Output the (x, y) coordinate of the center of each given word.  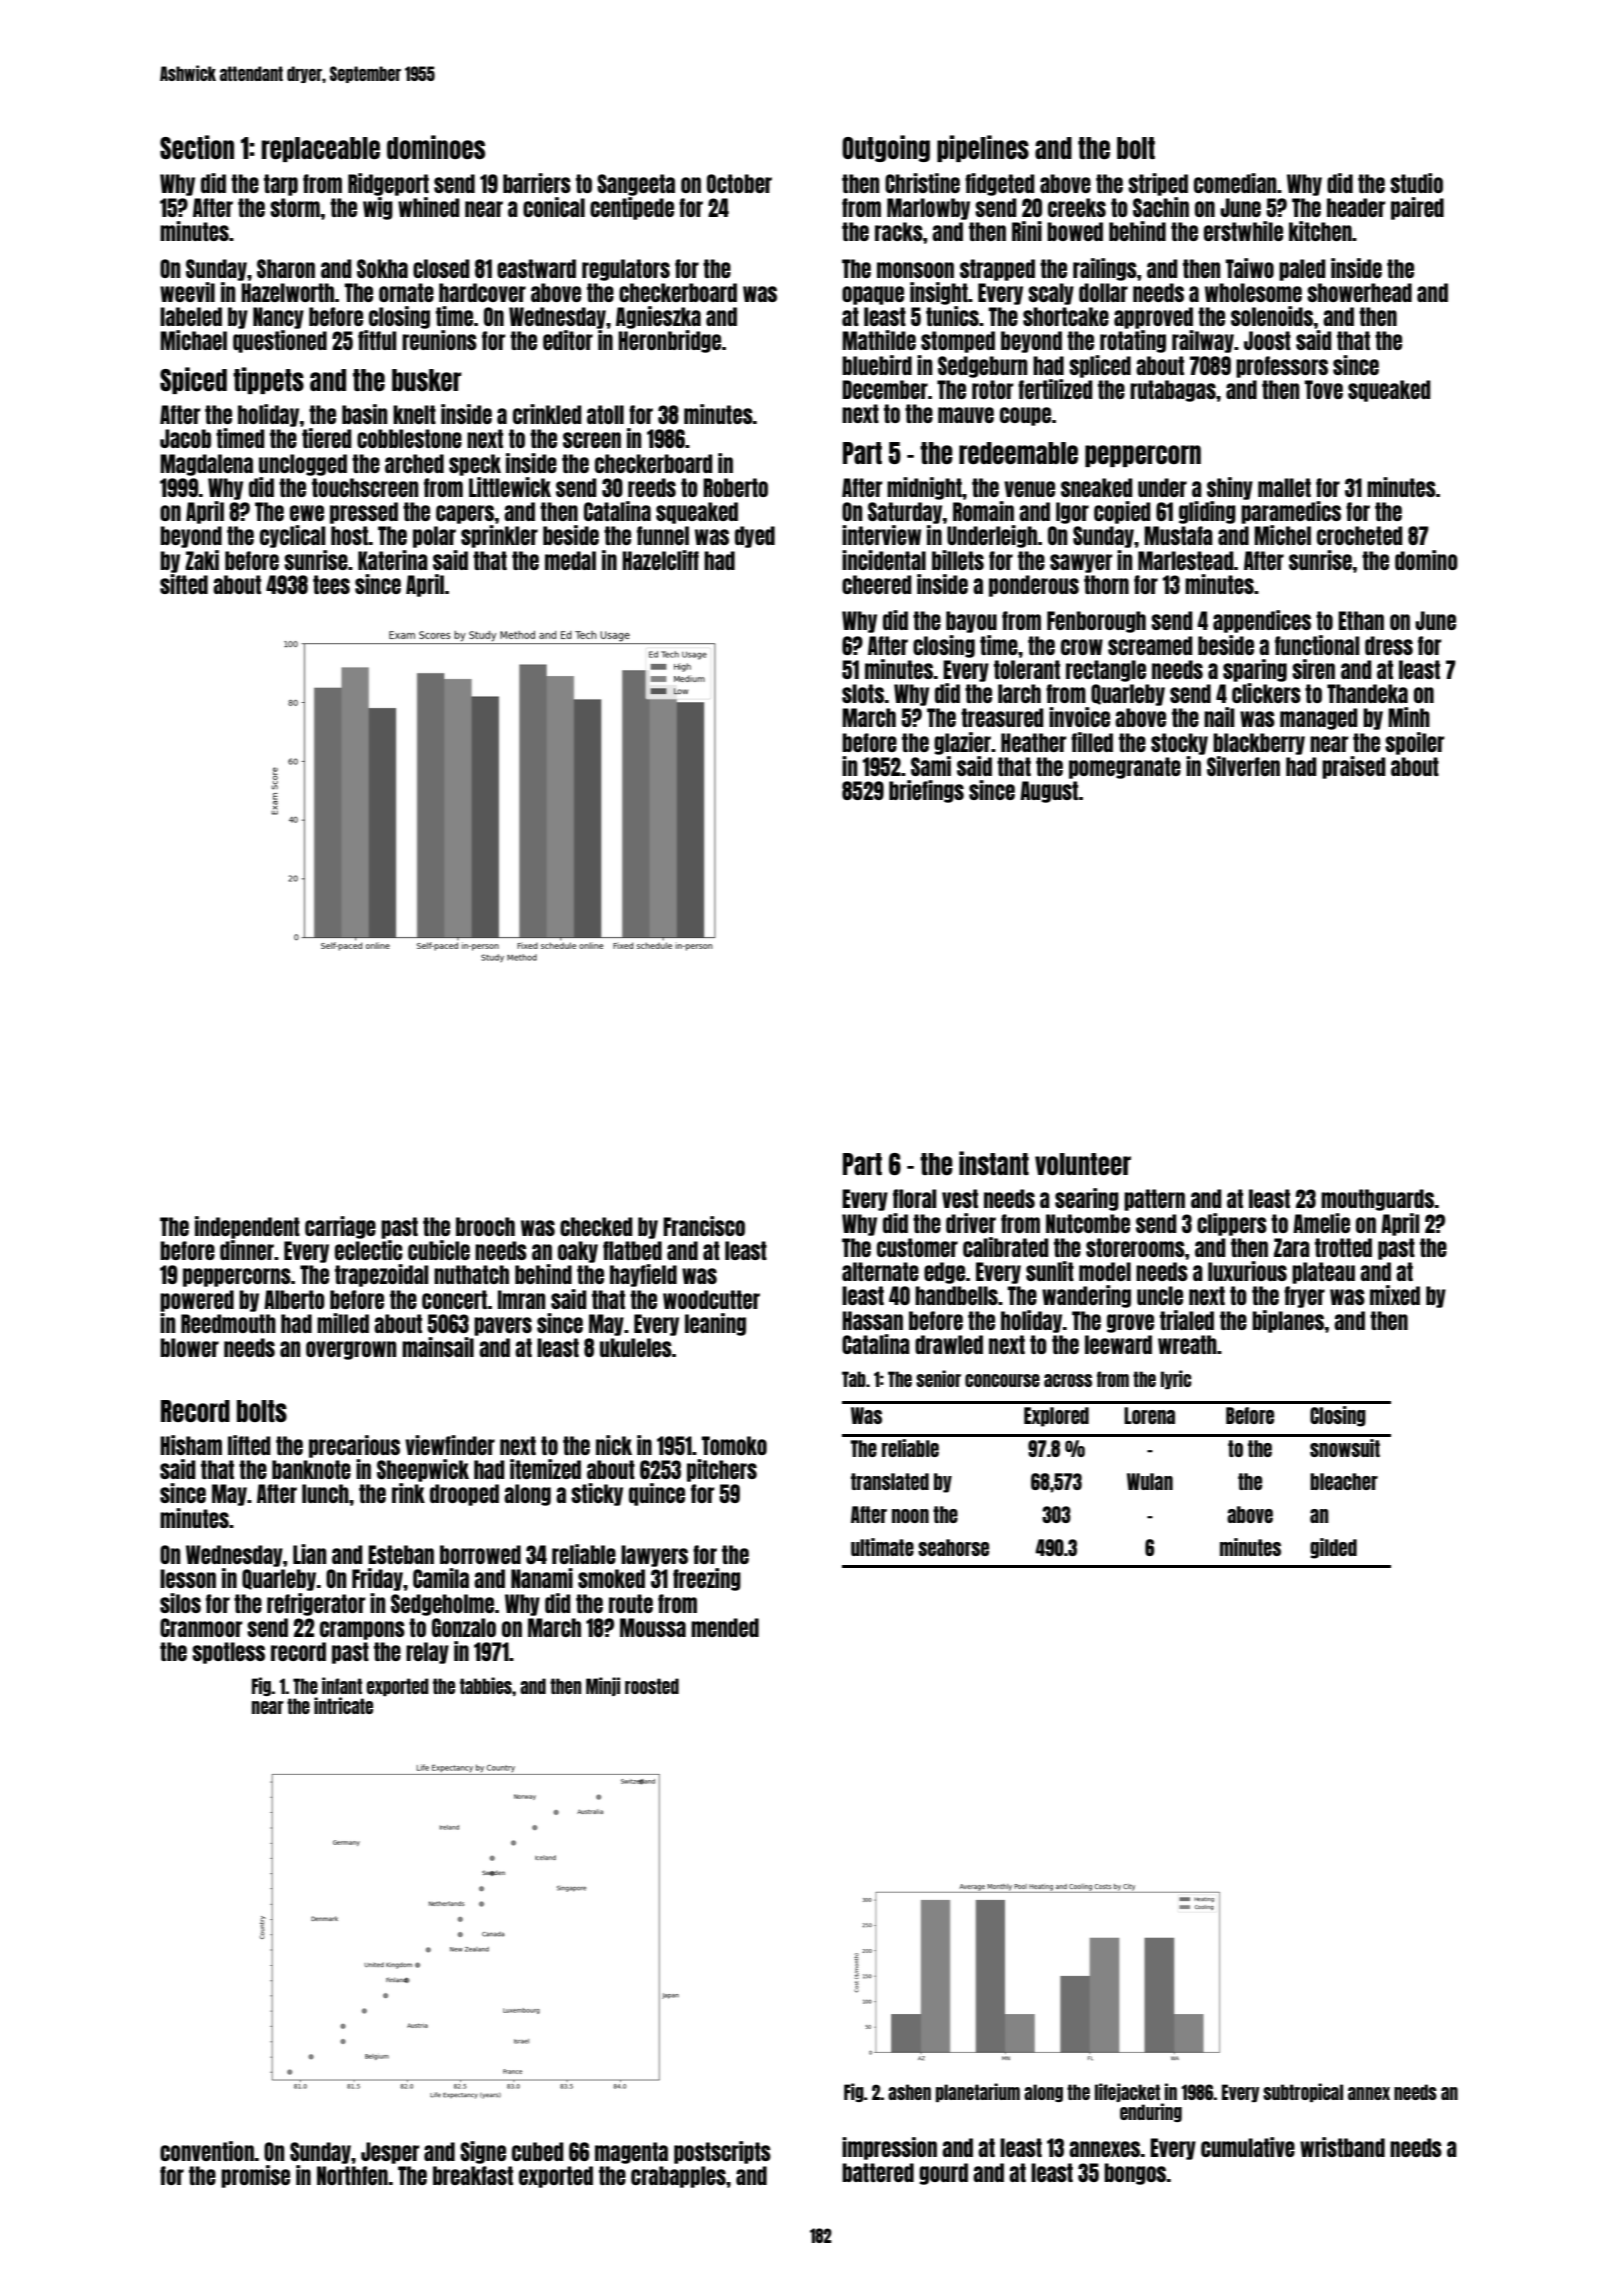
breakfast (473, 2175)
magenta (631, 2153)
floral (914, 1198)
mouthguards (1377, 1200)
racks (899, 231)
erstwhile (1243, 231)
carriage (340, 1227)
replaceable (321, 149)
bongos (1135, 2174)
